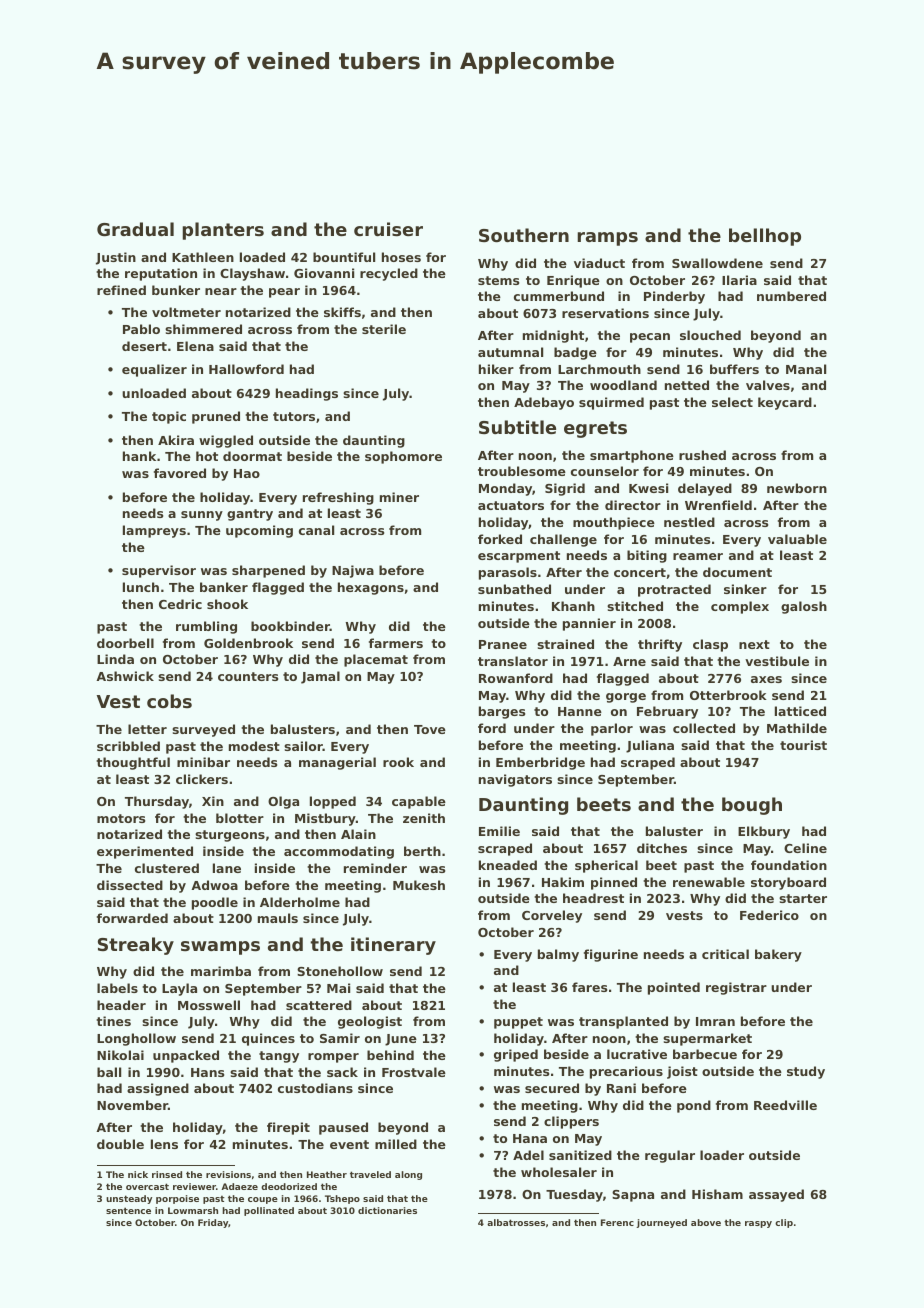 The image size is (924, 1308). Describe the element at coordinates (706, 1222) in the screenshot. I see `above` at that location.
